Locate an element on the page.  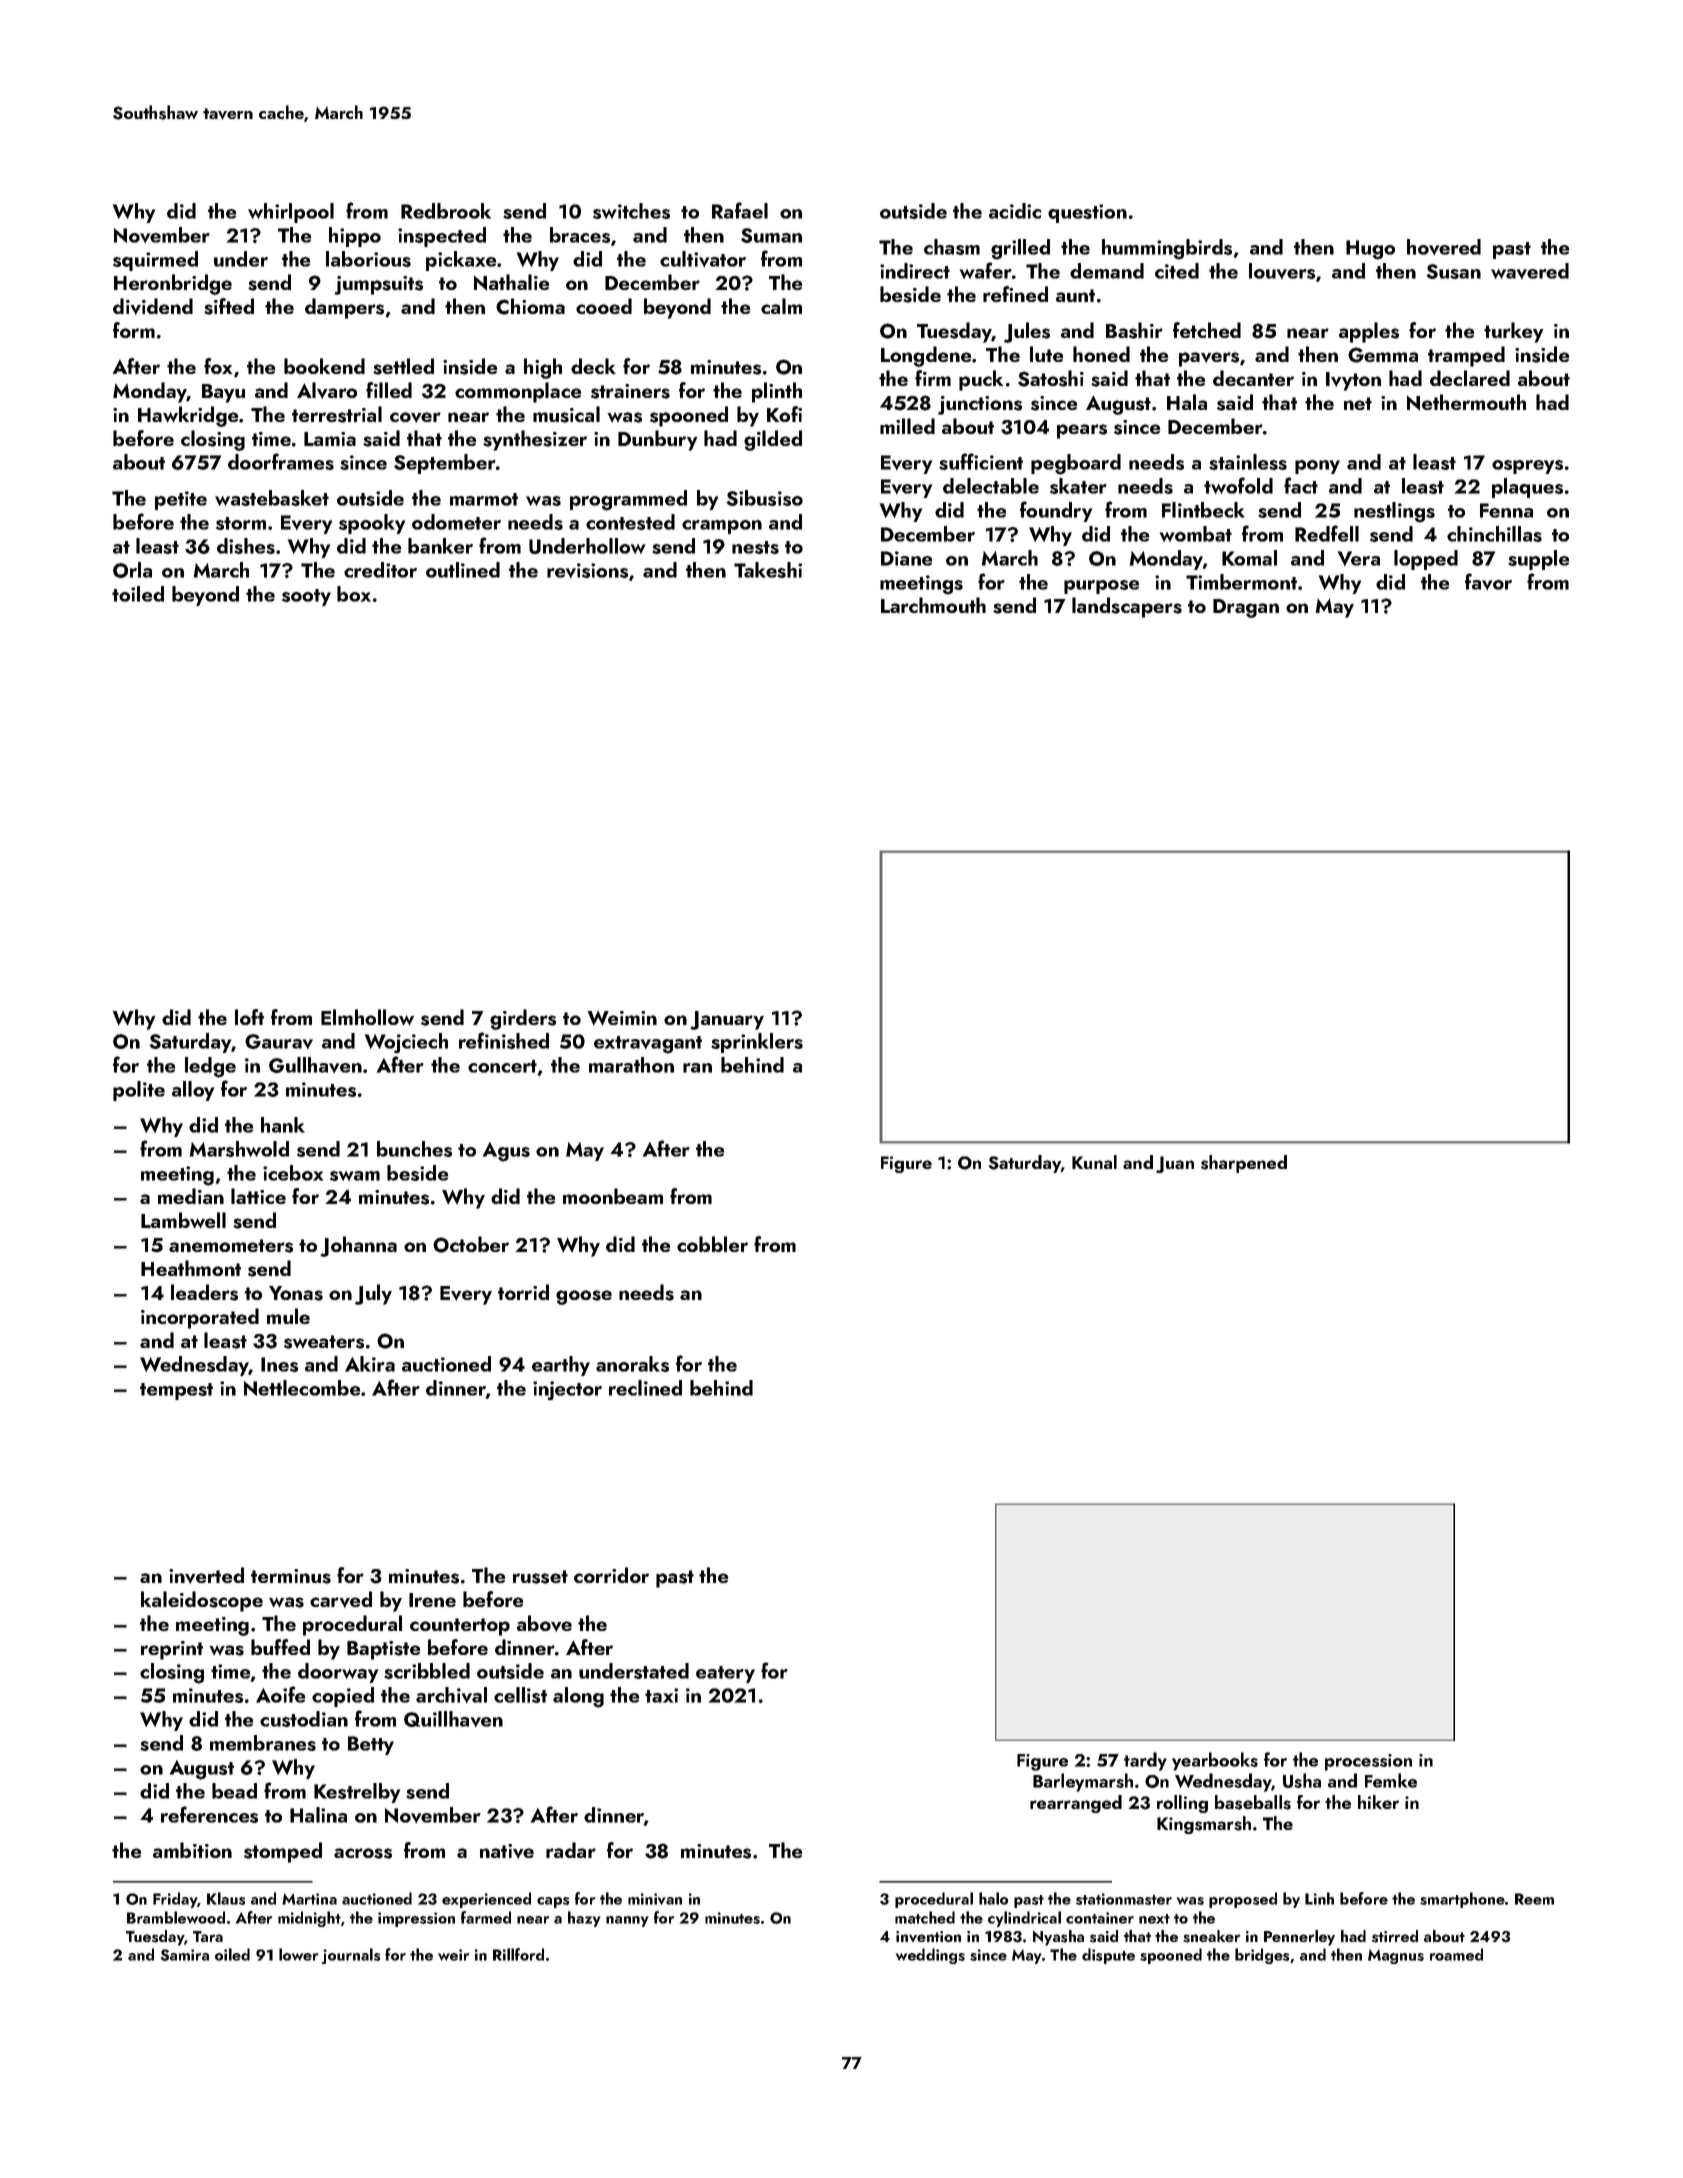
Kingsmarsh is located at coordinates (1204, 1825).
